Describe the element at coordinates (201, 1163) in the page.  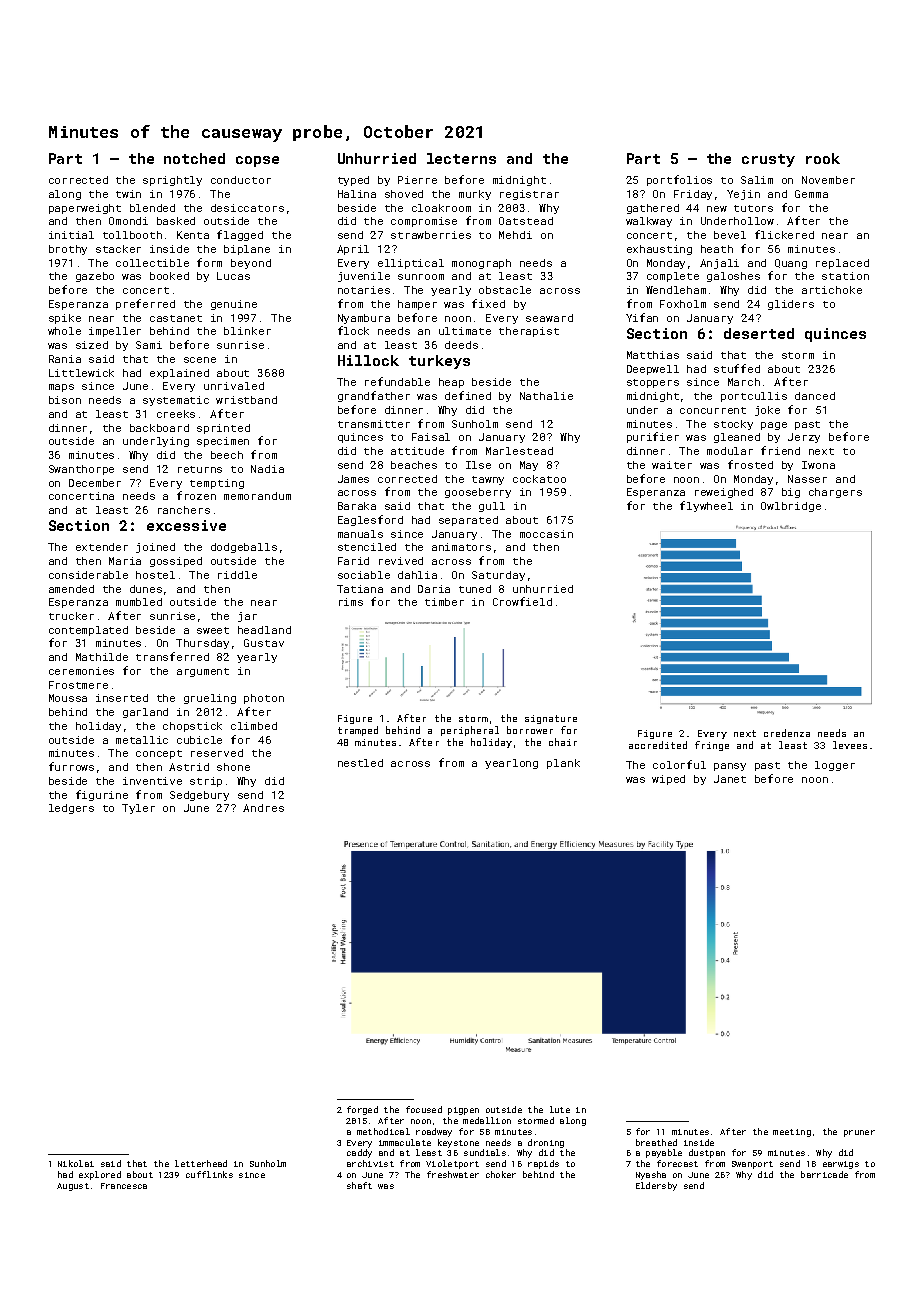
I see `letterhead` at that location.
